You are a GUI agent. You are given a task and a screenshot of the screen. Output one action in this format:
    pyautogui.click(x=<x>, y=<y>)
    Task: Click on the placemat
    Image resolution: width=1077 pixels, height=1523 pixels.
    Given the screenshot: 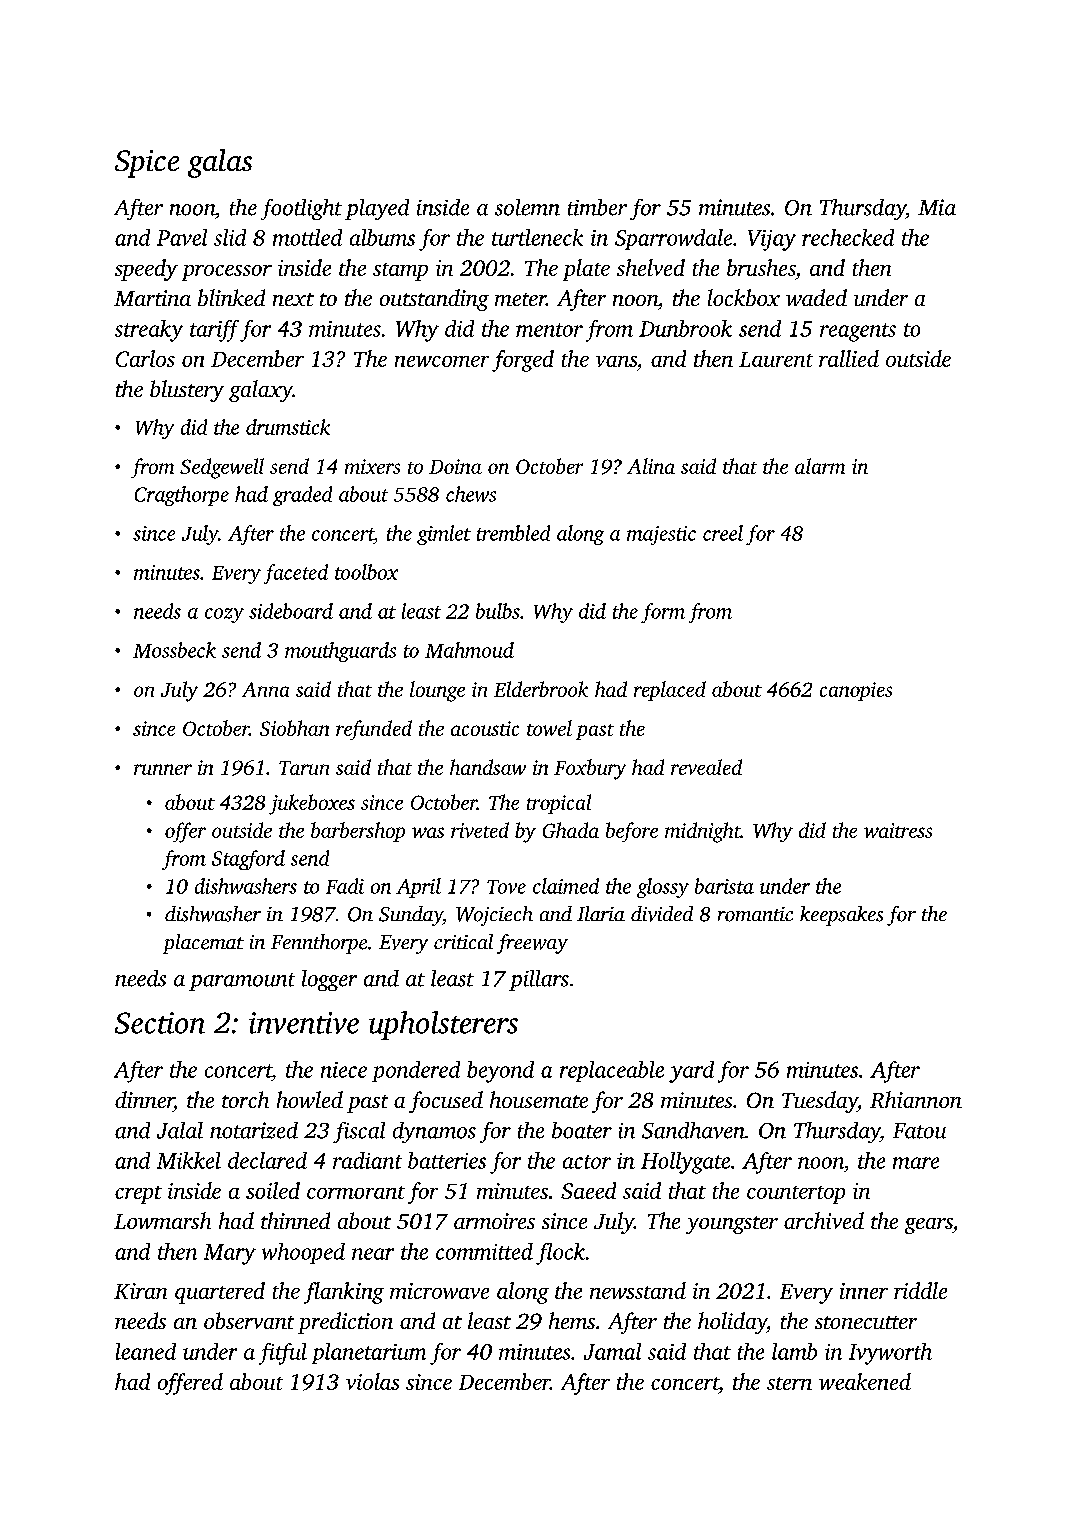 What is the action you would take?
    pyautogui.click(x=203, y=944)
